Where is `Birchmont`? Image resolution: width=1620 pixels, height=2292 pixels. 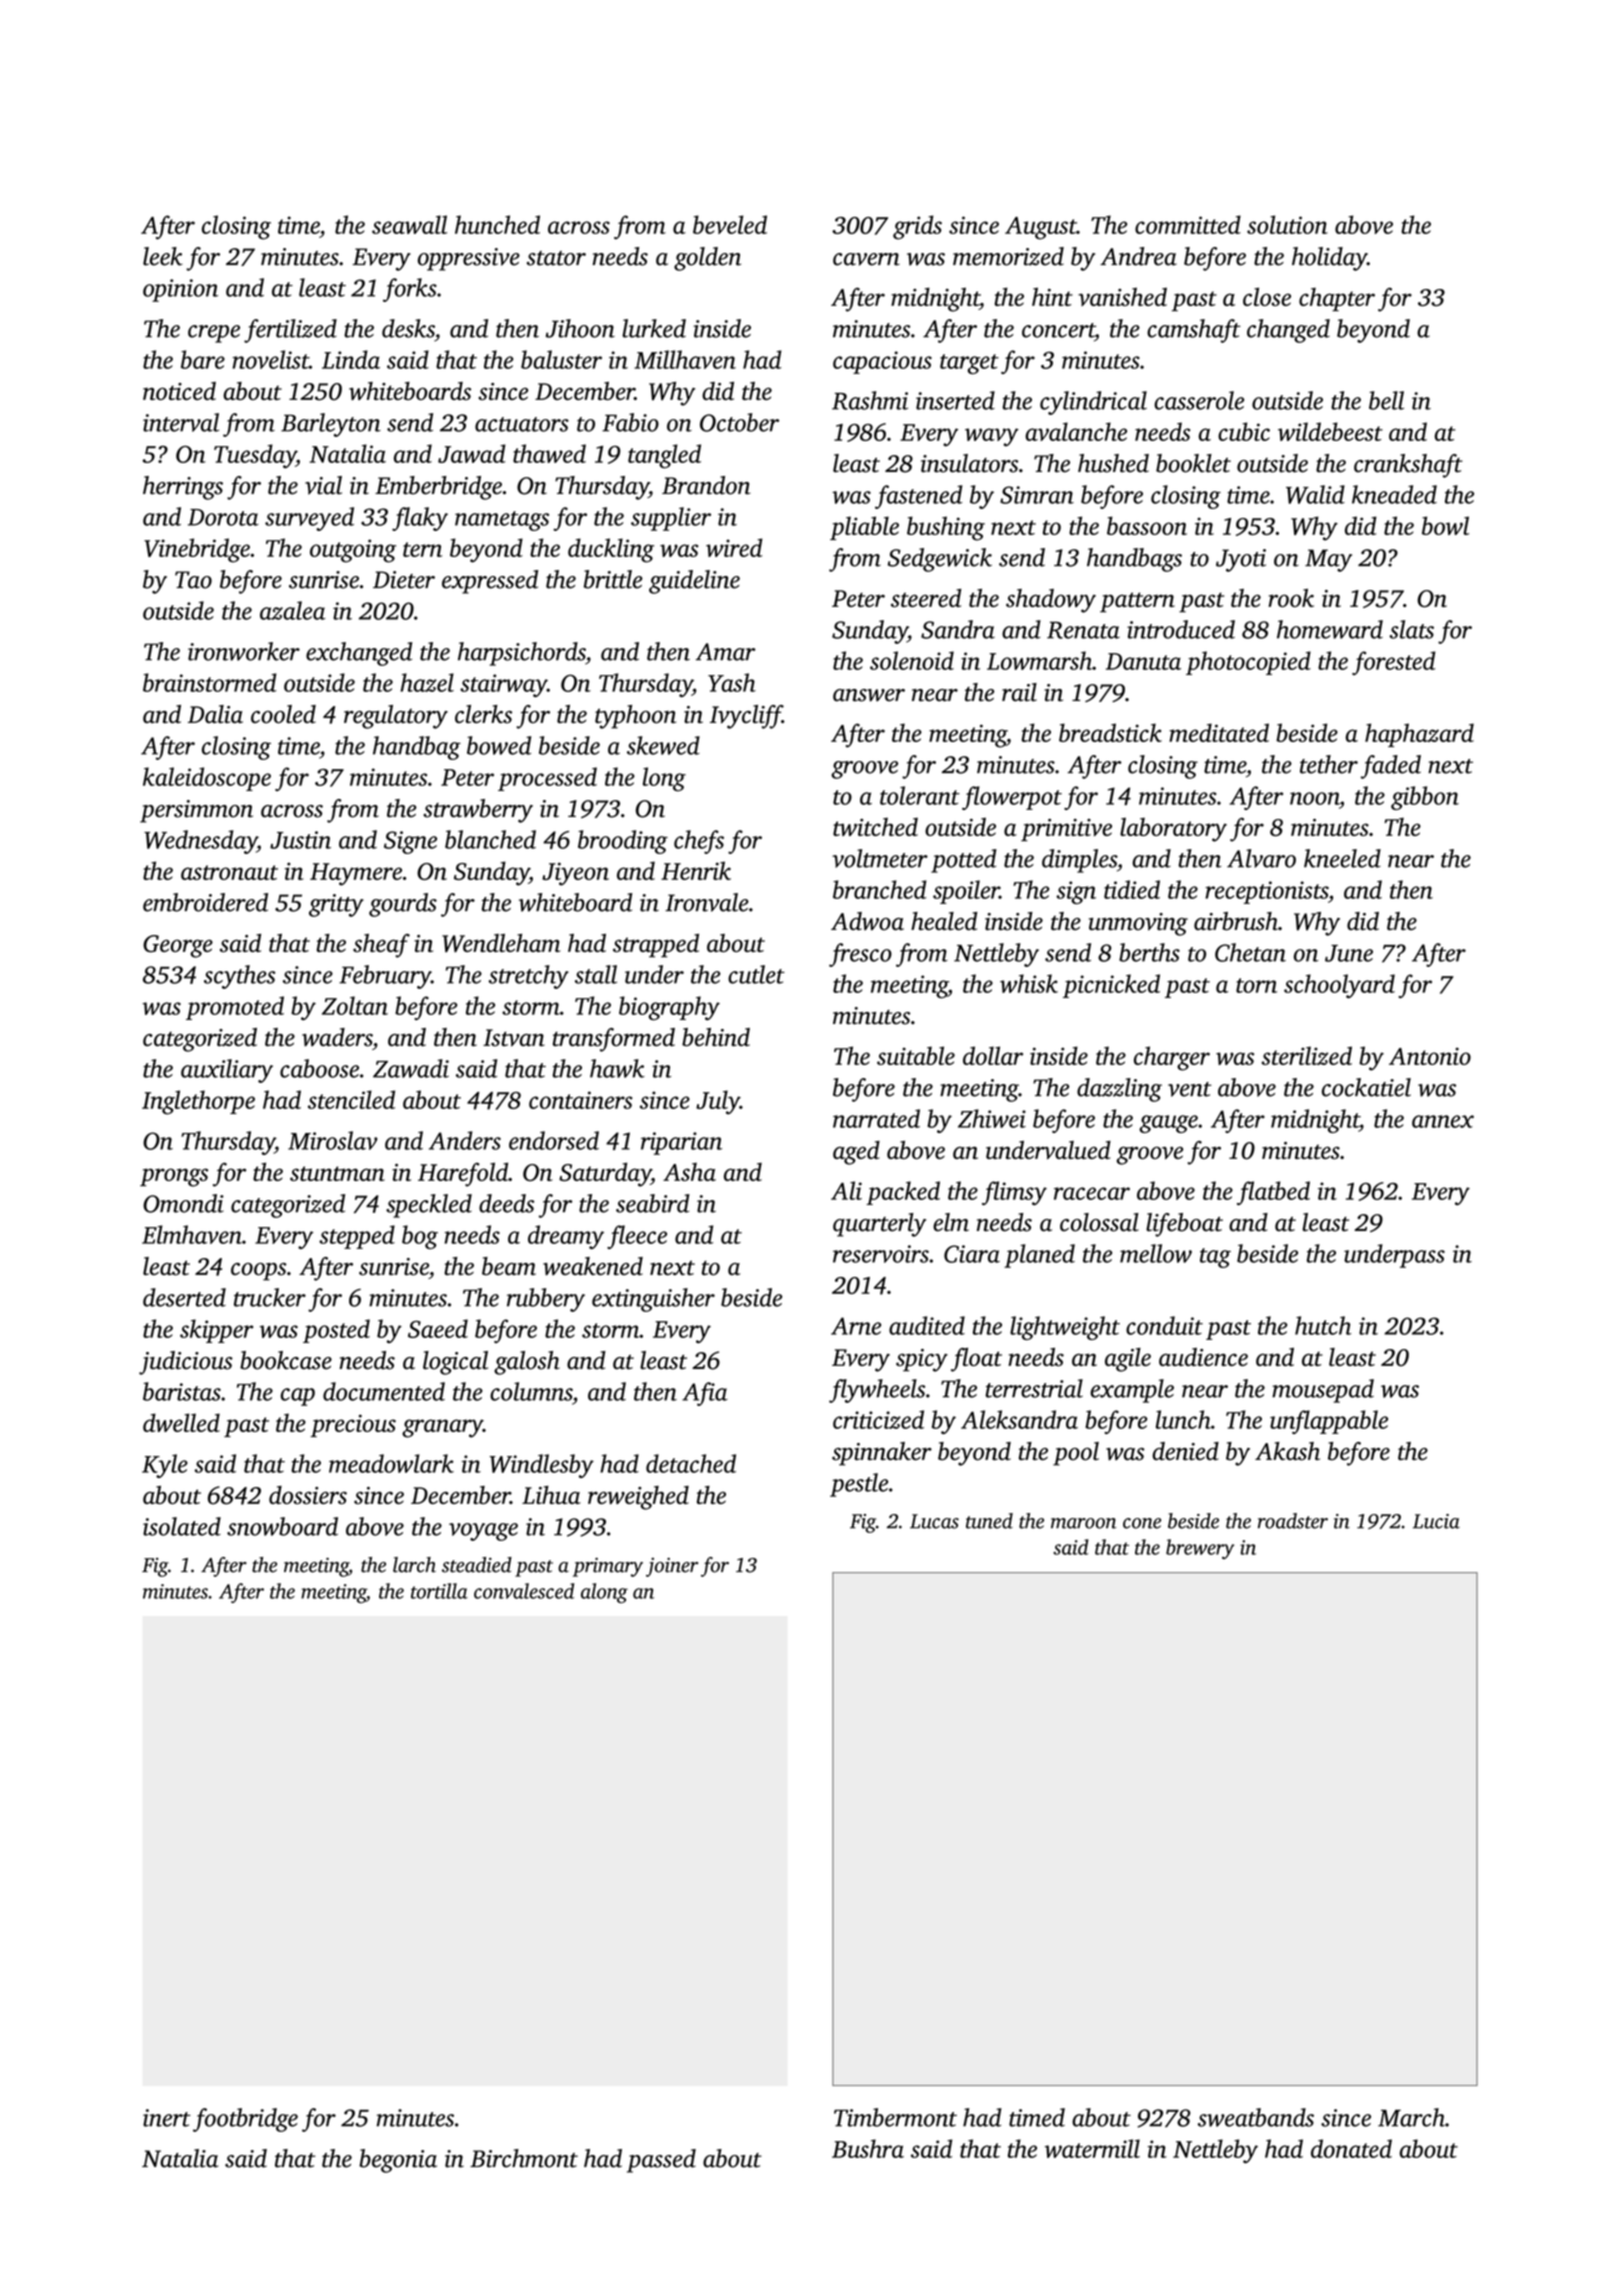 Birchmont is located at coordinates (524, 2158).
